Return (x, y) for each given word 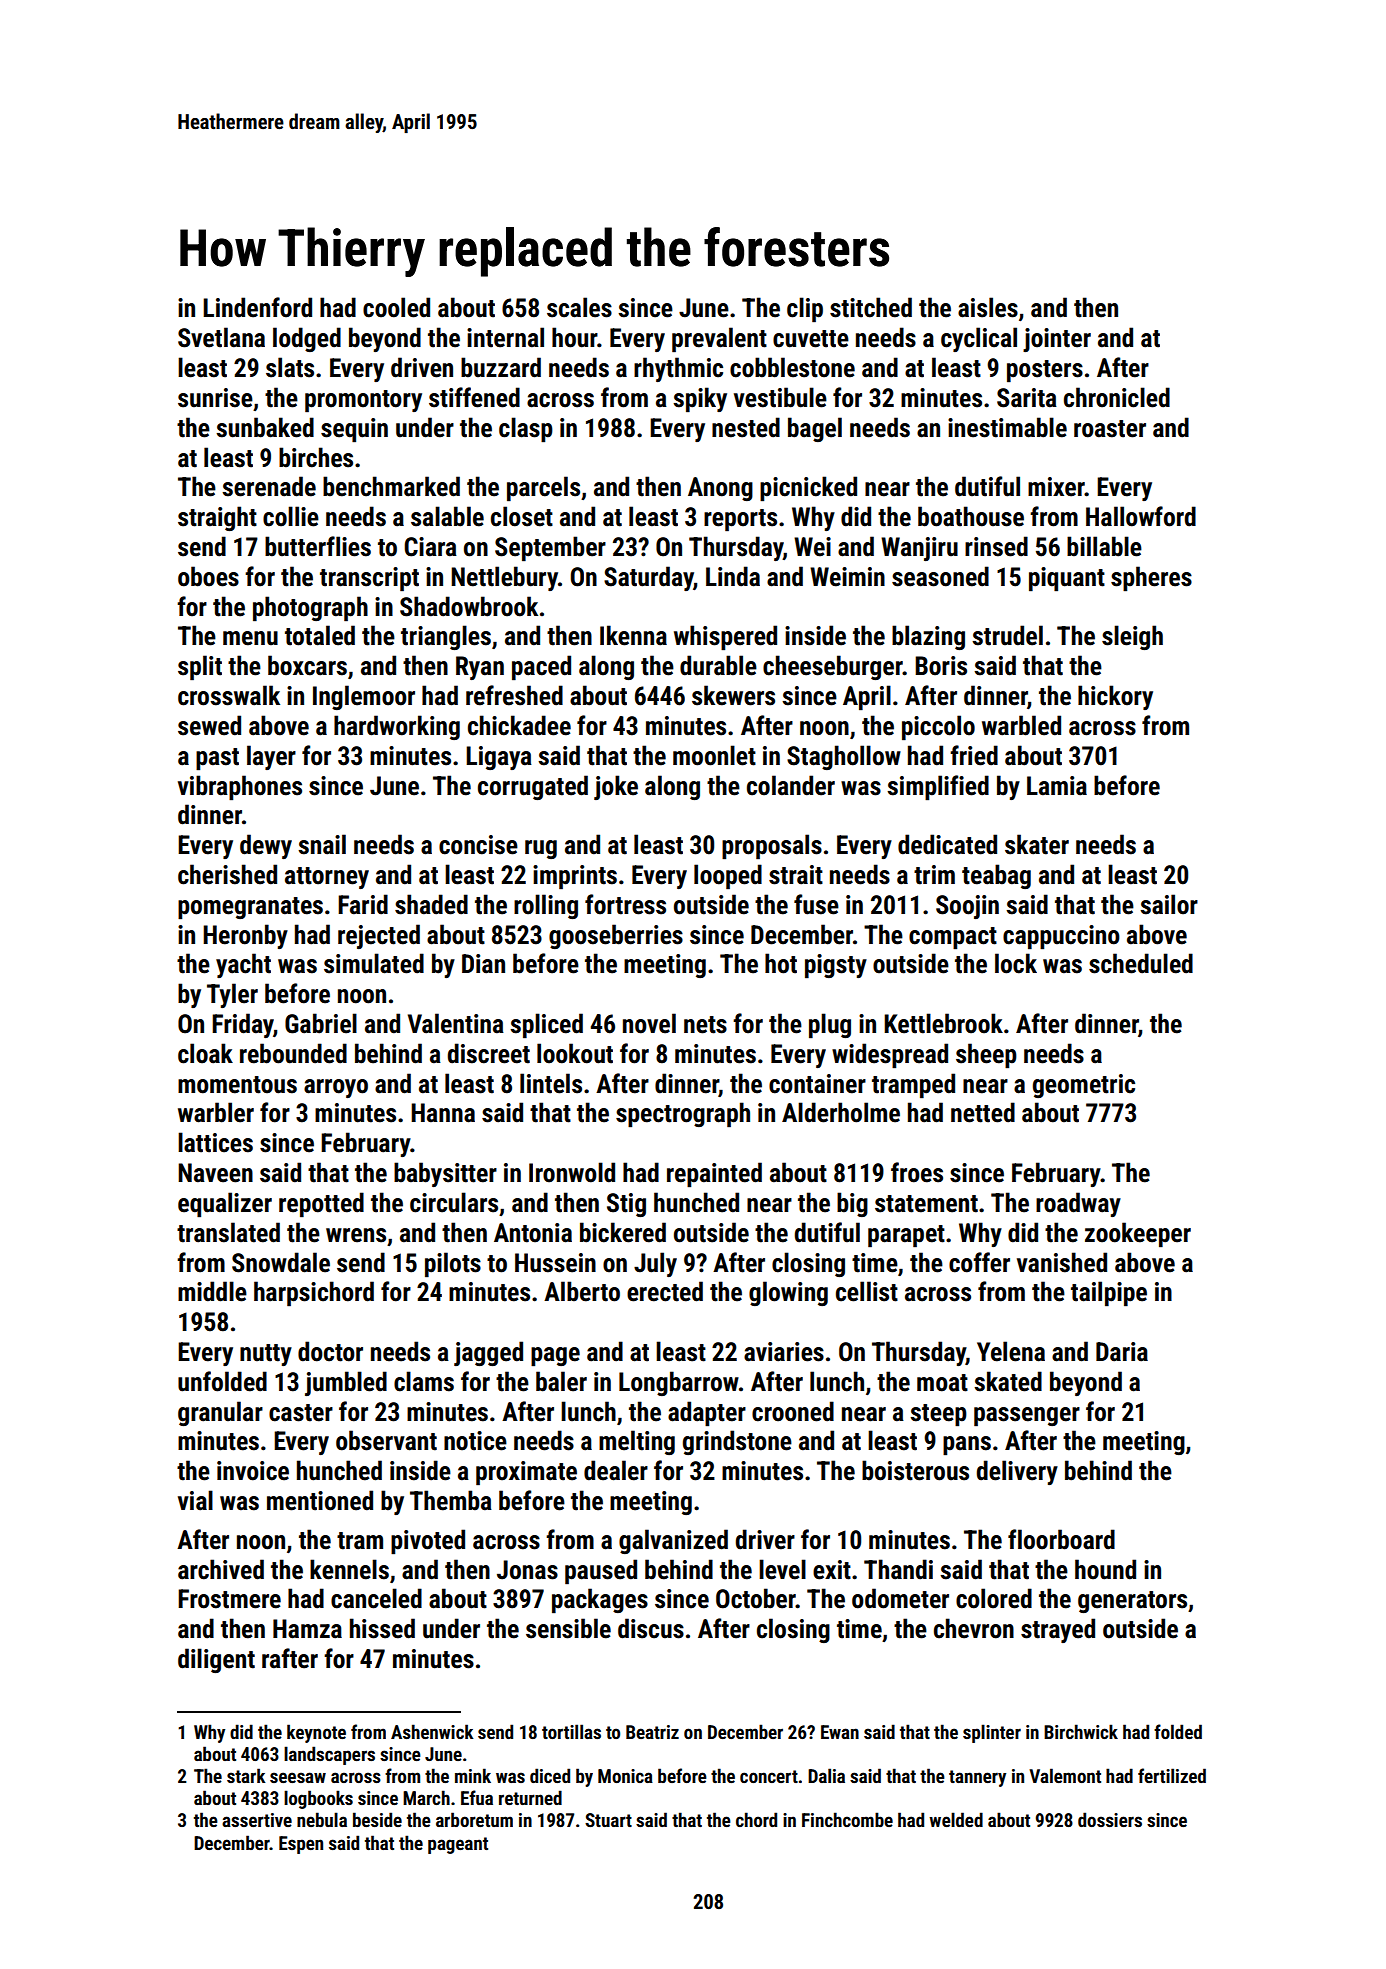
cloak (205, 1053)
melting (637, 1442)
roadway (1078, 1204)
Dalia (826, 1775)
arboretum (474, 1819)
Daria (1122, 1352)
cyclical (979, 339)
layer (271, 757)
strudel (1007, 635)
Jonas (527, 1570)
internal (505, 337)
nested (746, 427)
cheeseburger (833, 667)
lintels (551, 1083)
